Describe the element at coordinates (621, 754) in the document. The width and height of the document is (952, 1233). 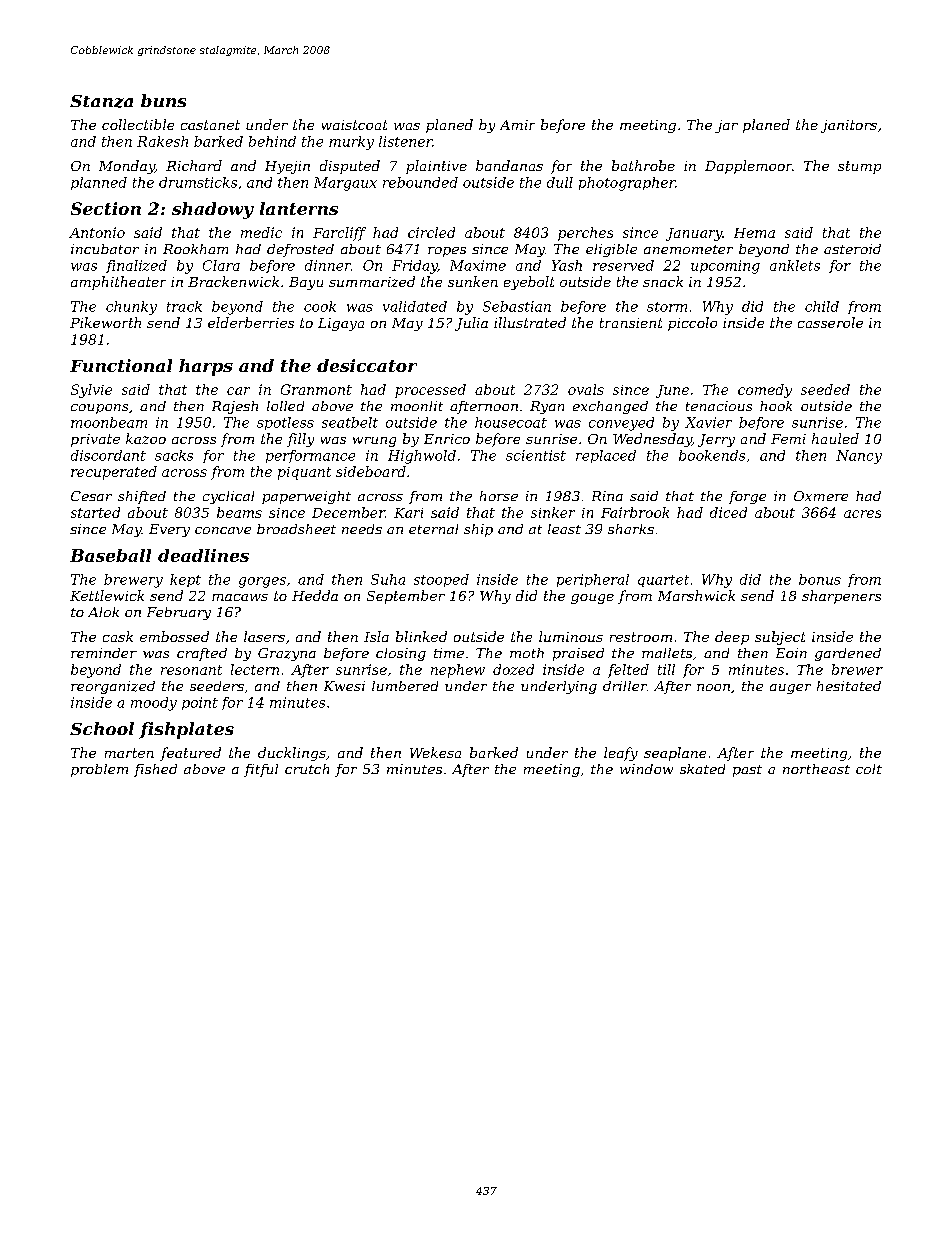
I see `leafy` at that location.
